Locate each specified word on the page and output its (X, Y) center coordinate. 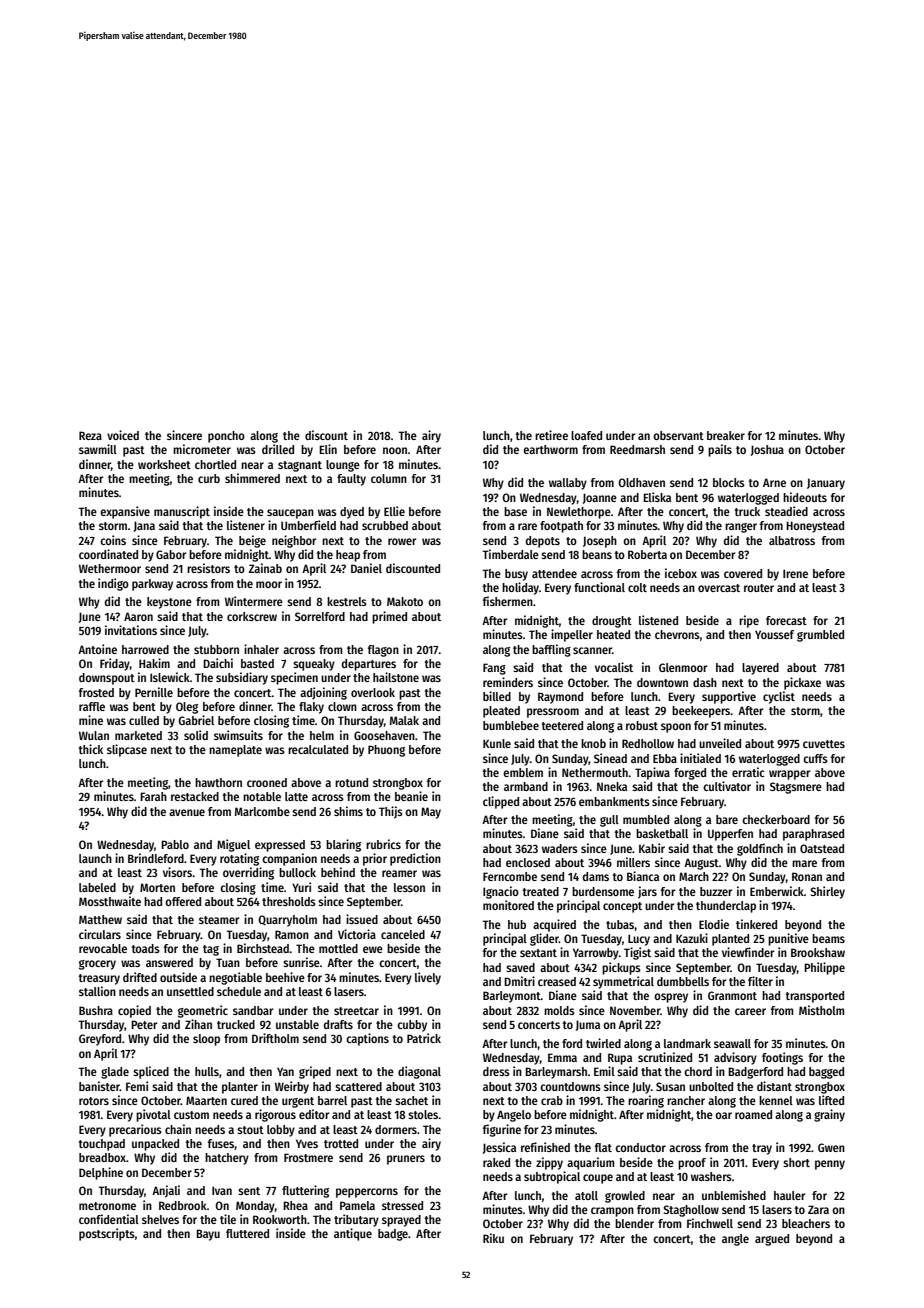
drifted (140, 977)
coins (113, 540)
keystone (169, 603)
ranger (741, 528)
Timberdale (510, 554)
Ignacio (501, 892)
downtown (662, 682)
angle (735, 1240)
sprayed (401, 1221)
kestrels (347, 601)
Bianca (643, 876)
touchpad (101, 1145)
